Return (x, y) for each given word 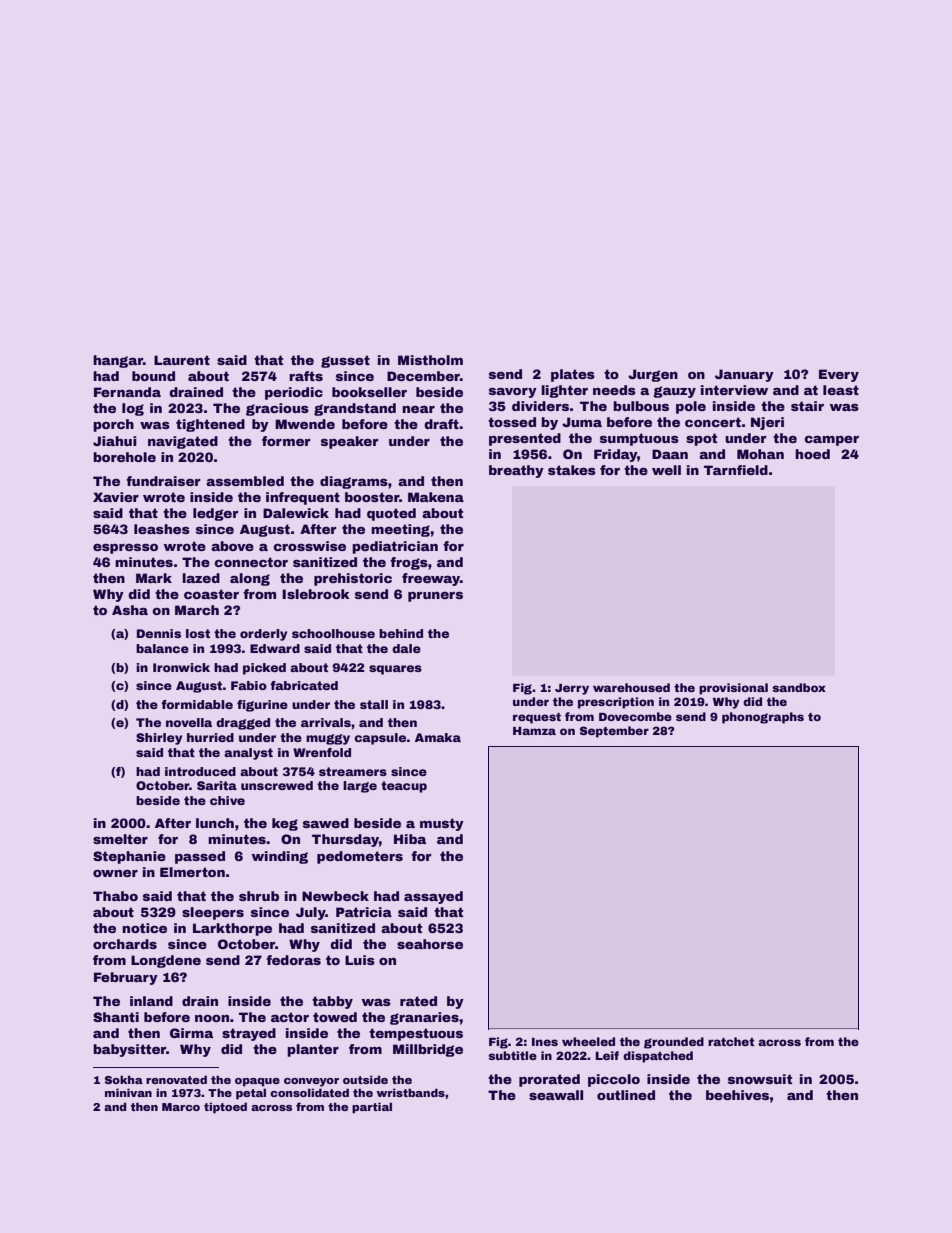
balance (162, 648)
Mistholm (430, 360)
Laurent (182, 360)
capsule (380, 739)
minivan (128, 1092)
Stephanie (129, 857)
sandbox (799, 687)
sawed (326, 823)
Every (839, 375)
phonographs (763, 718)
